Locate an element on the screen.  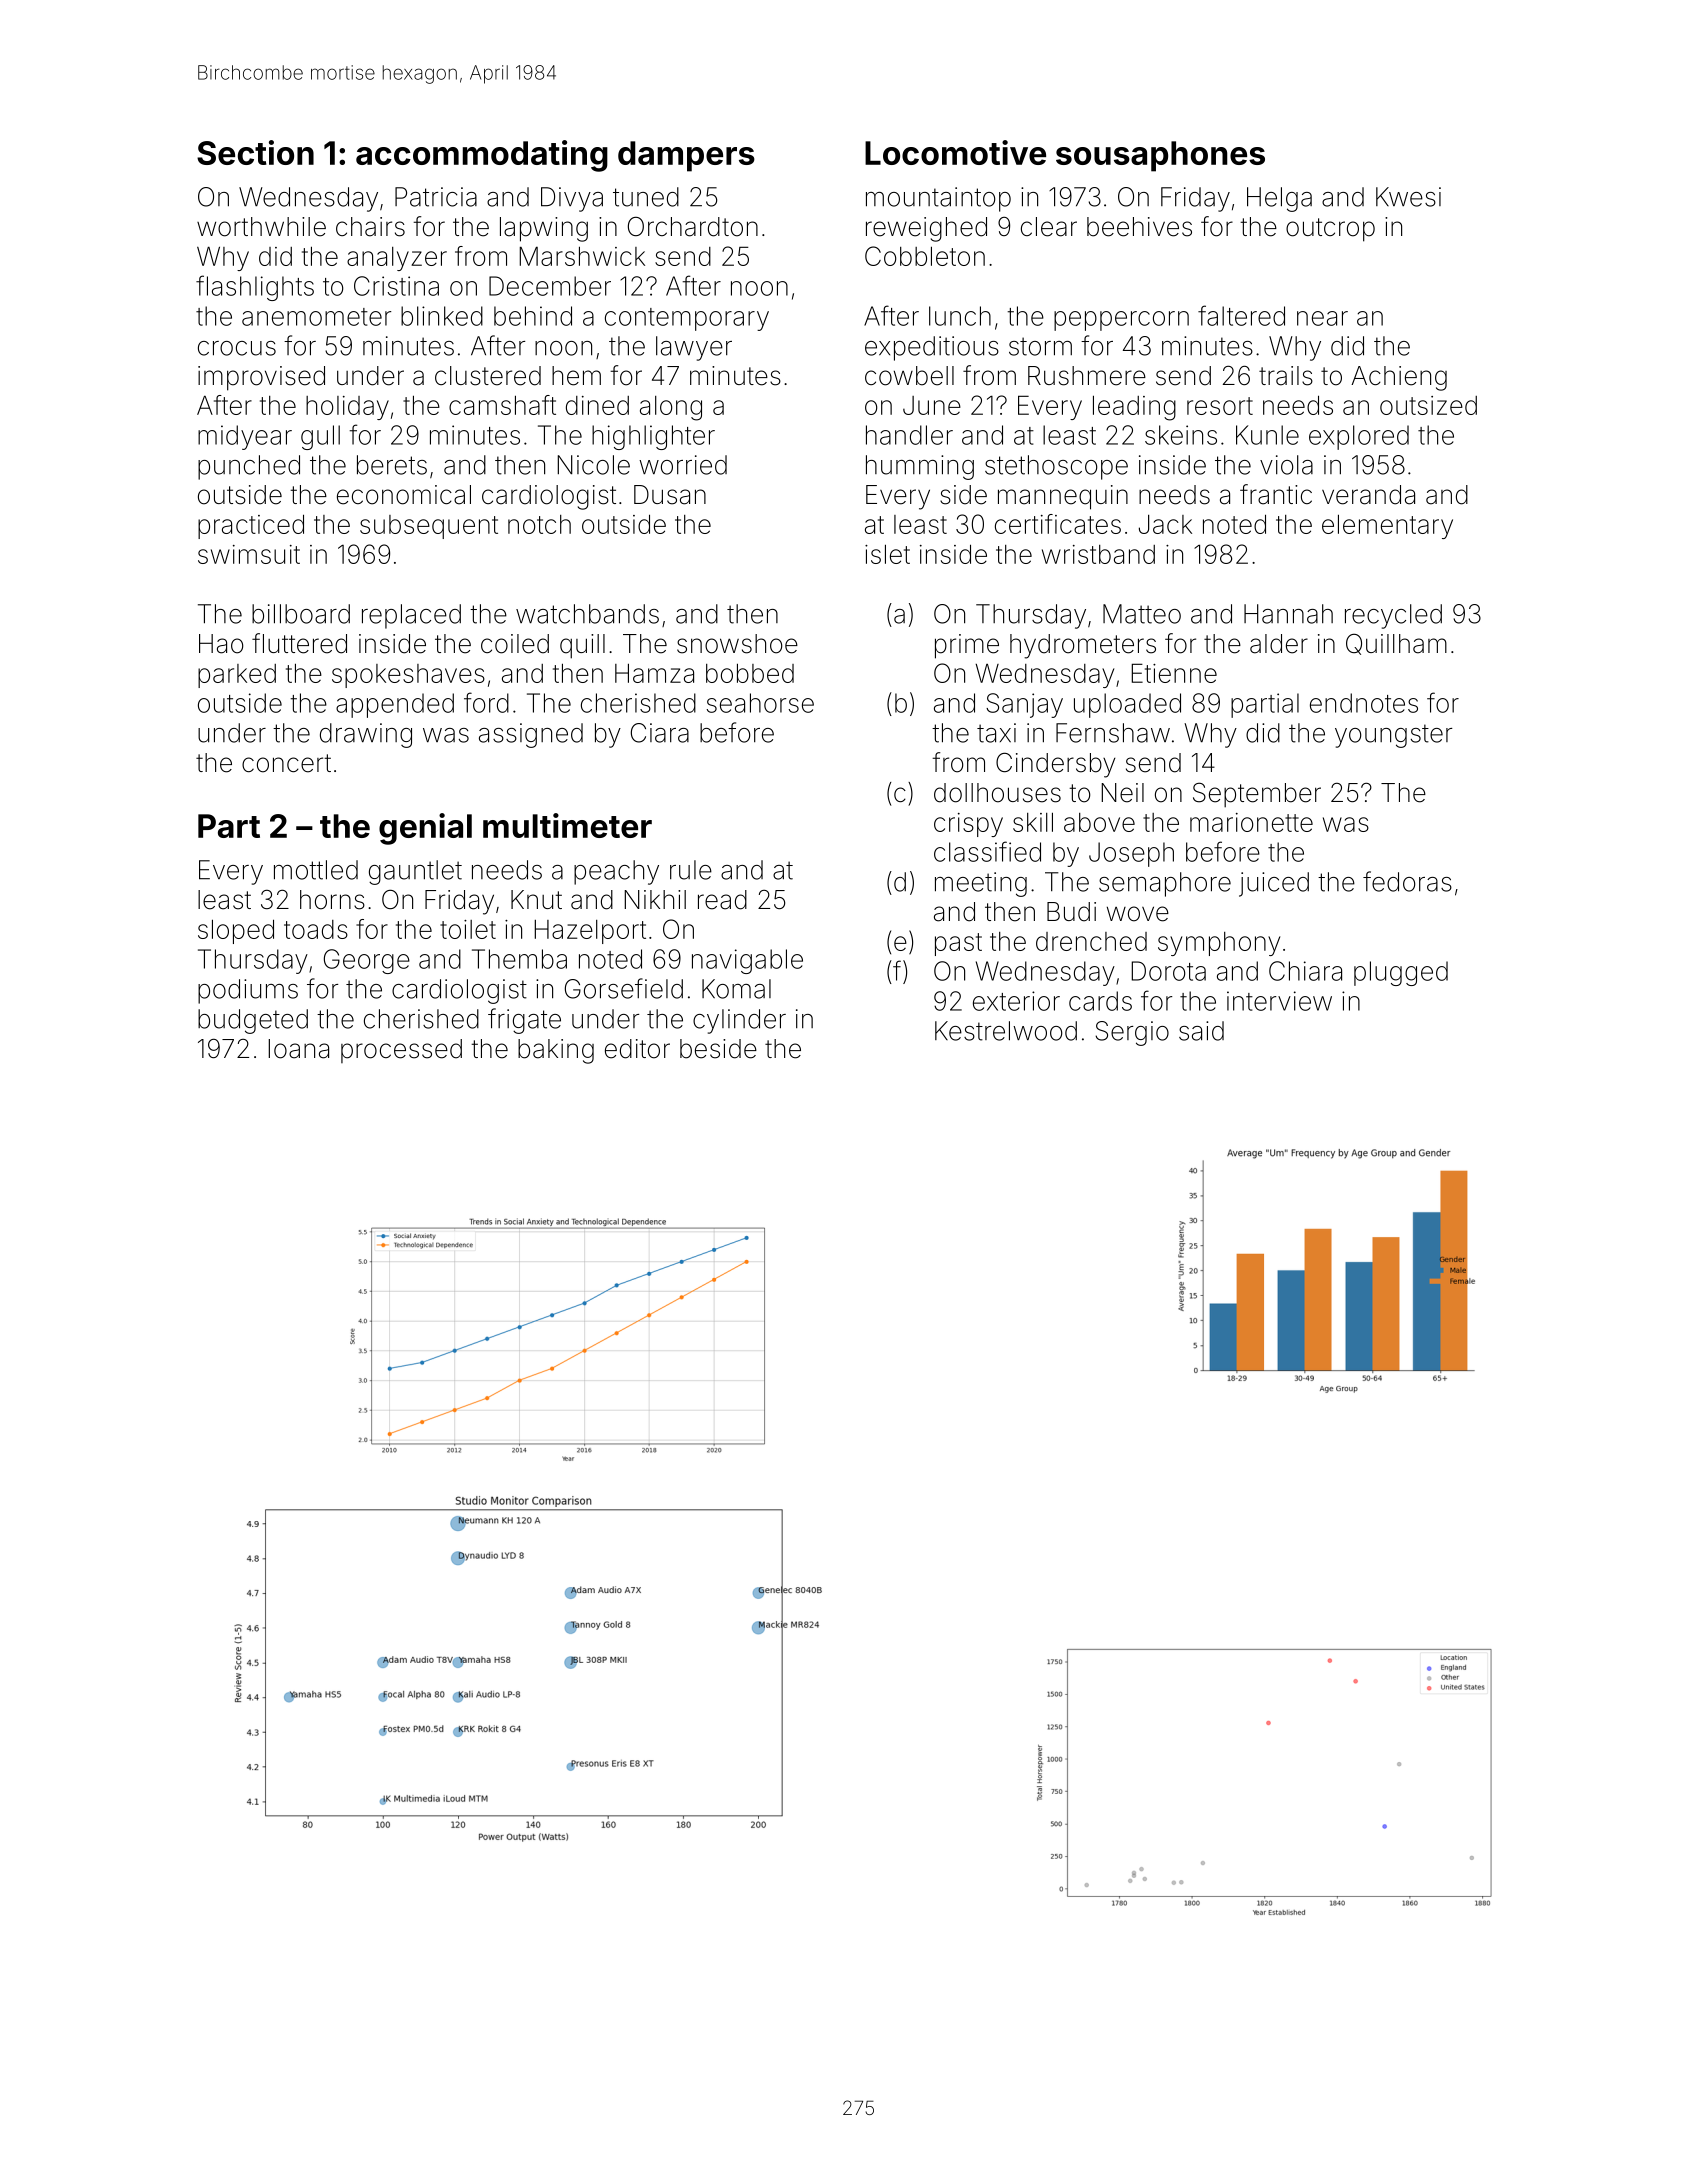
Gorsefield is located at coordinates (624, 988).
